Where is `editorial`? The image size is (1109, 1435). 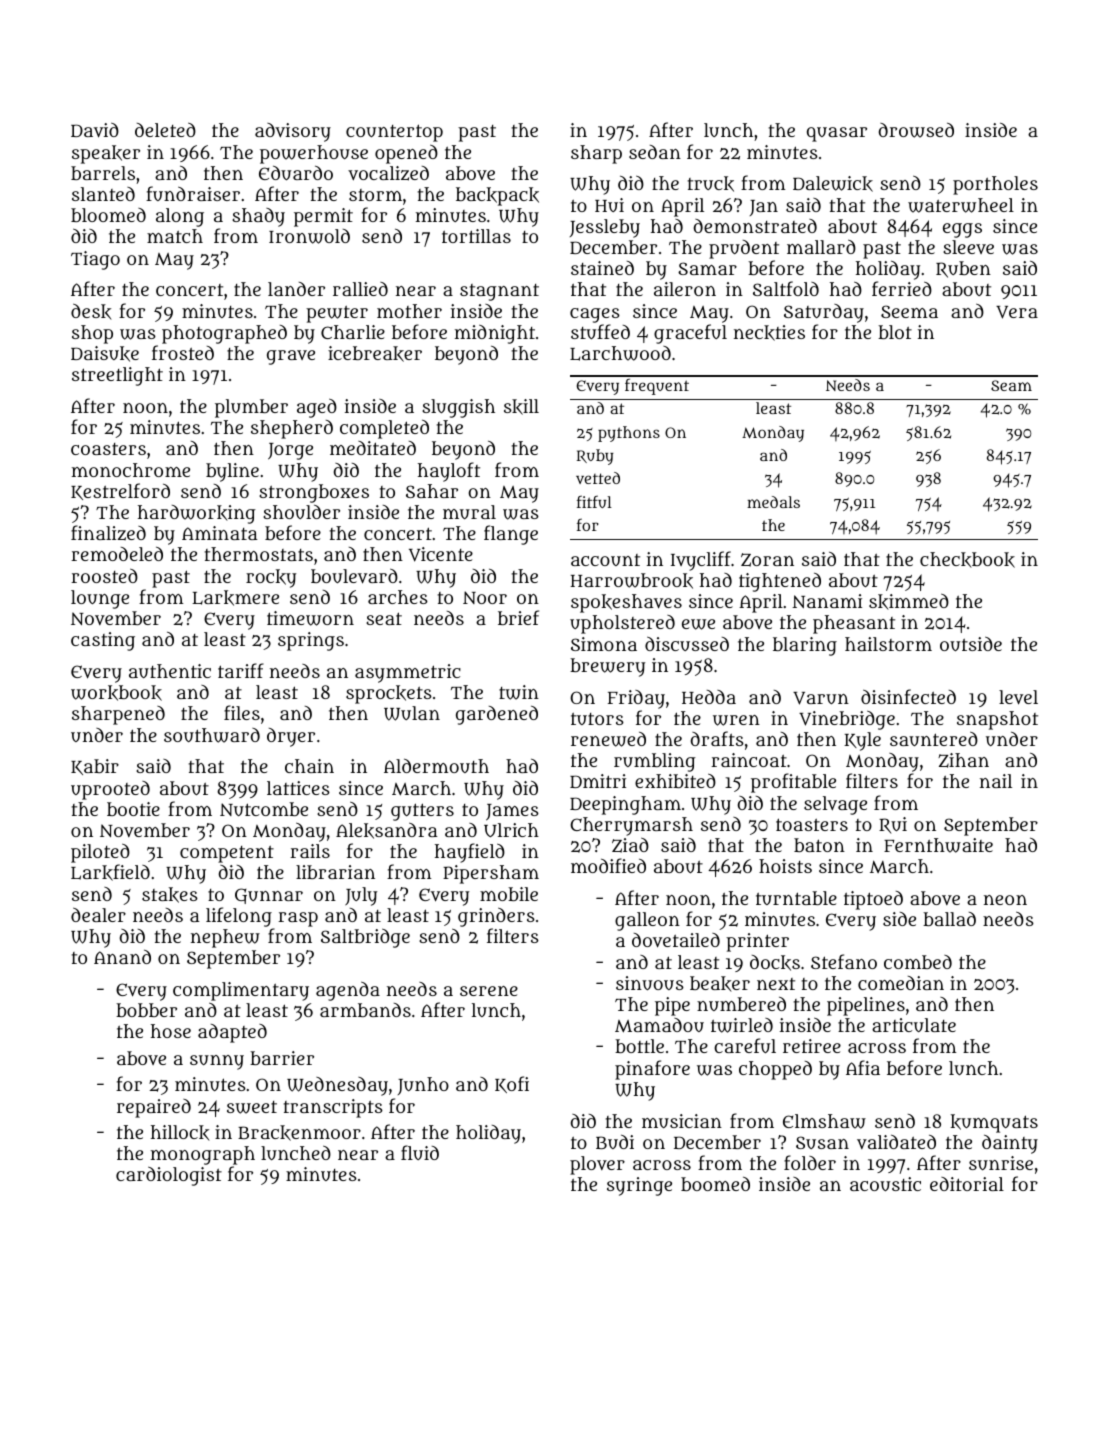 editorial is located at coordinates (967, 1184).
